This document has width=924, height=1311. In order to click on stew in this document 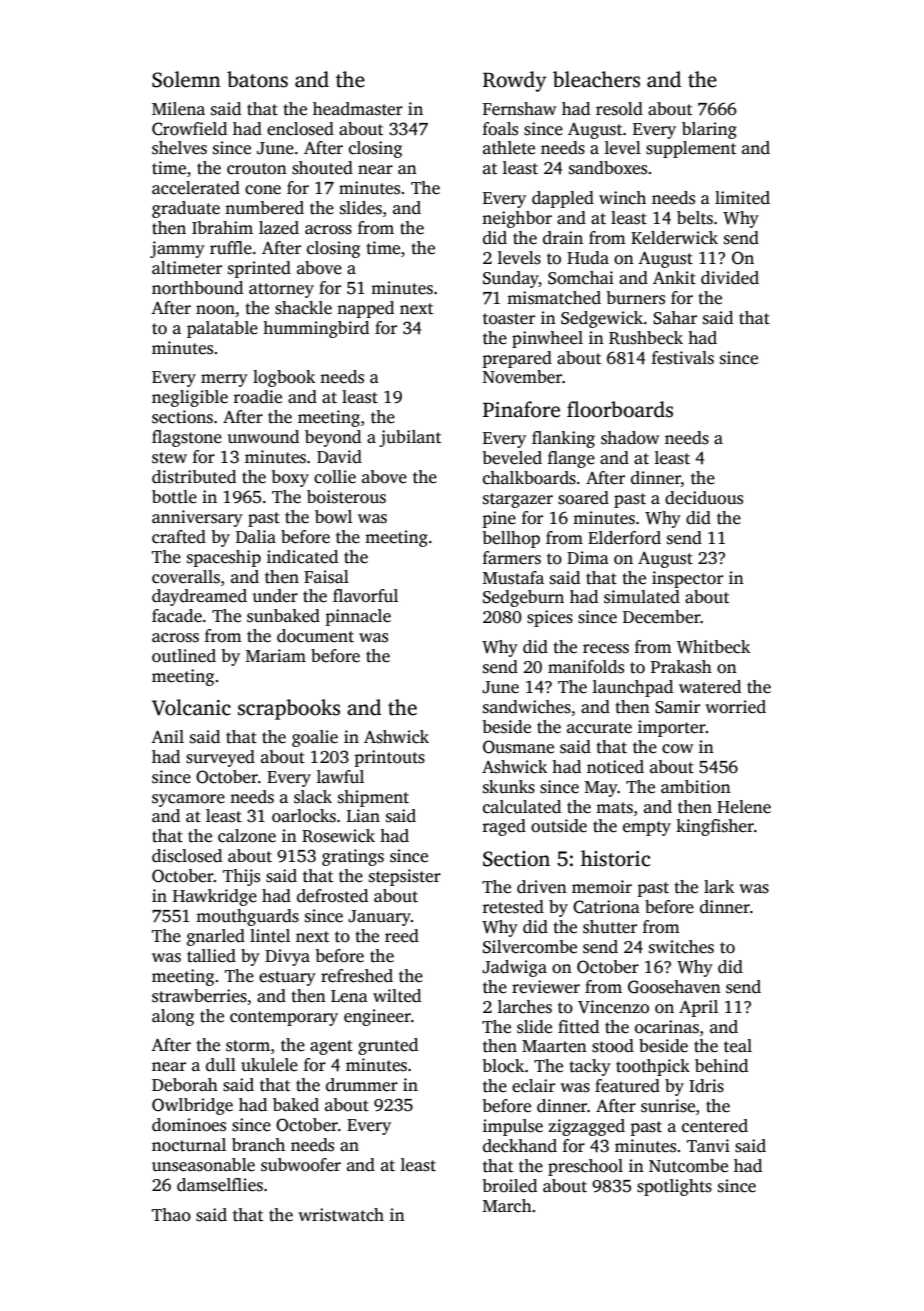, I will do `click(169, 458)`.
